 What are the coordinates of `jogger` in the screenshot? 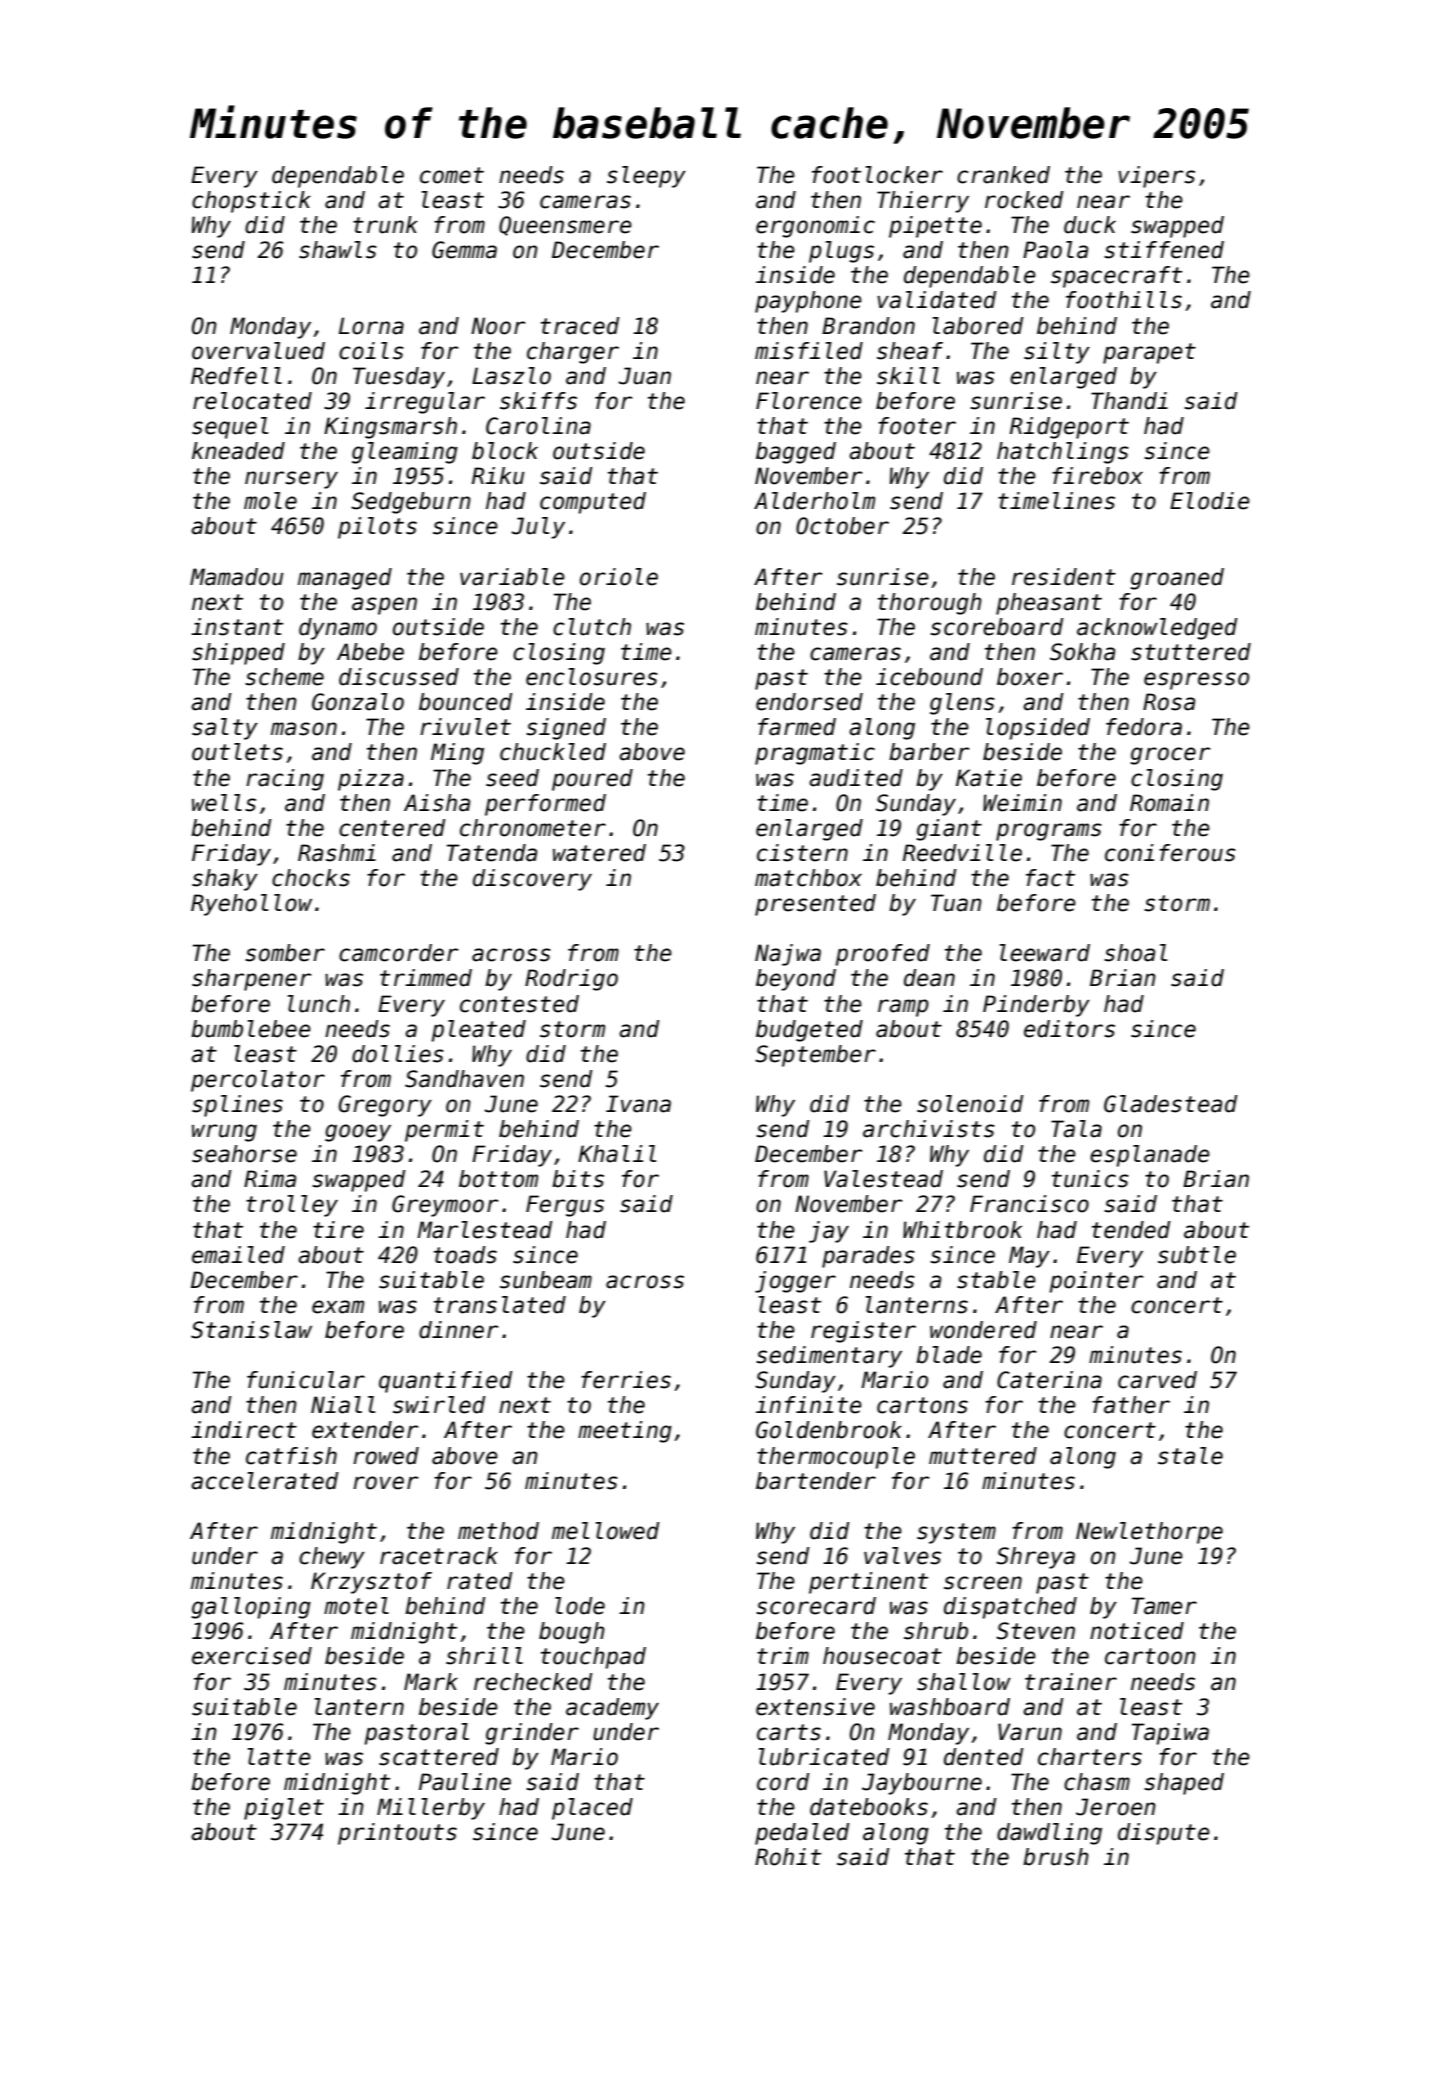 It's located at (795, 1282).
